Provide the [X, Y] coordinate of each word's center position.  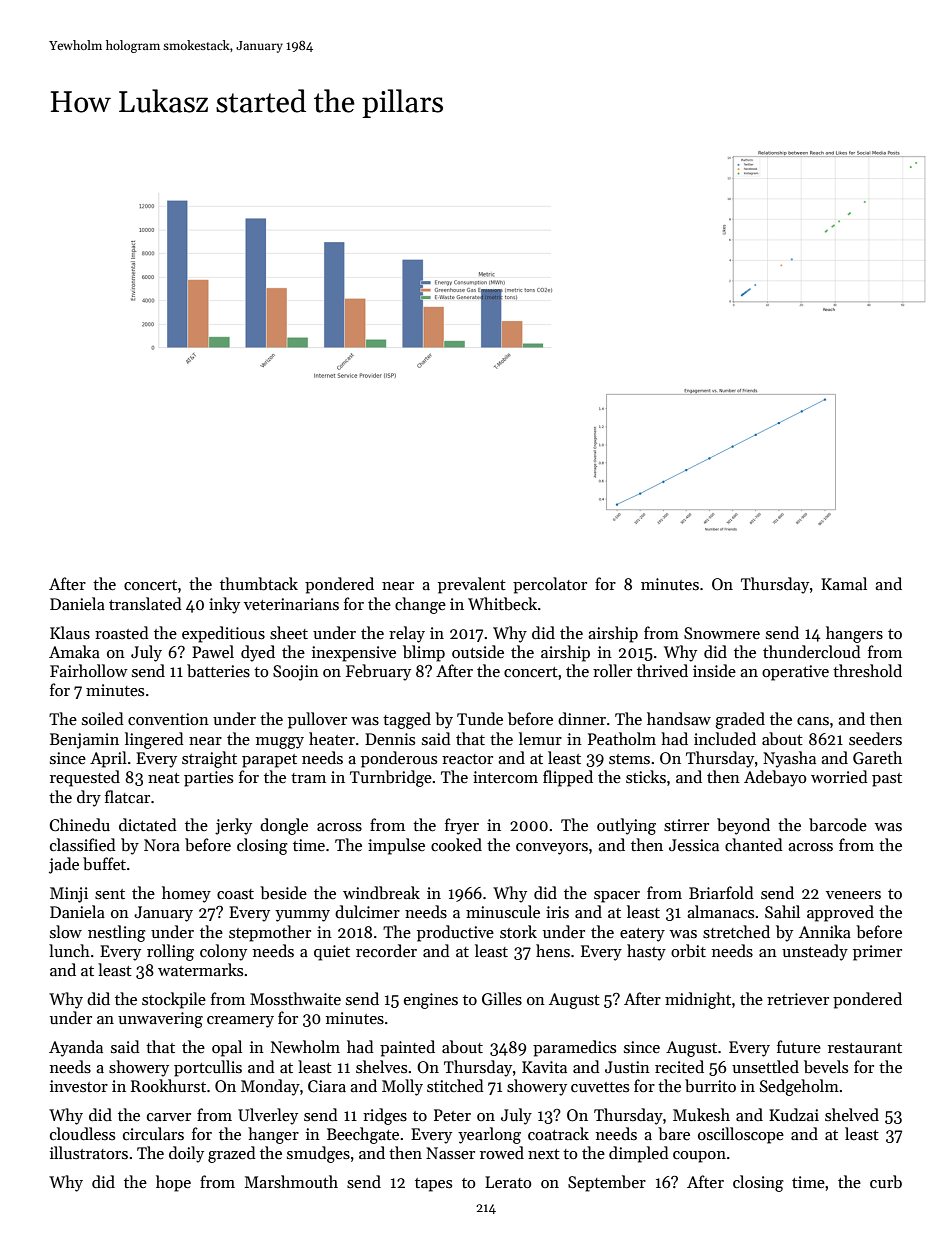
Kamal [844, 583]
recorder [386, 950]
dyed [258, 653]
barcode [838, 824]
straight [209, 759]
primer [877, 953]
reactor [467, 759]
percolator [550, 585]
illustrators [89, 1152]
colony [223, 952]
